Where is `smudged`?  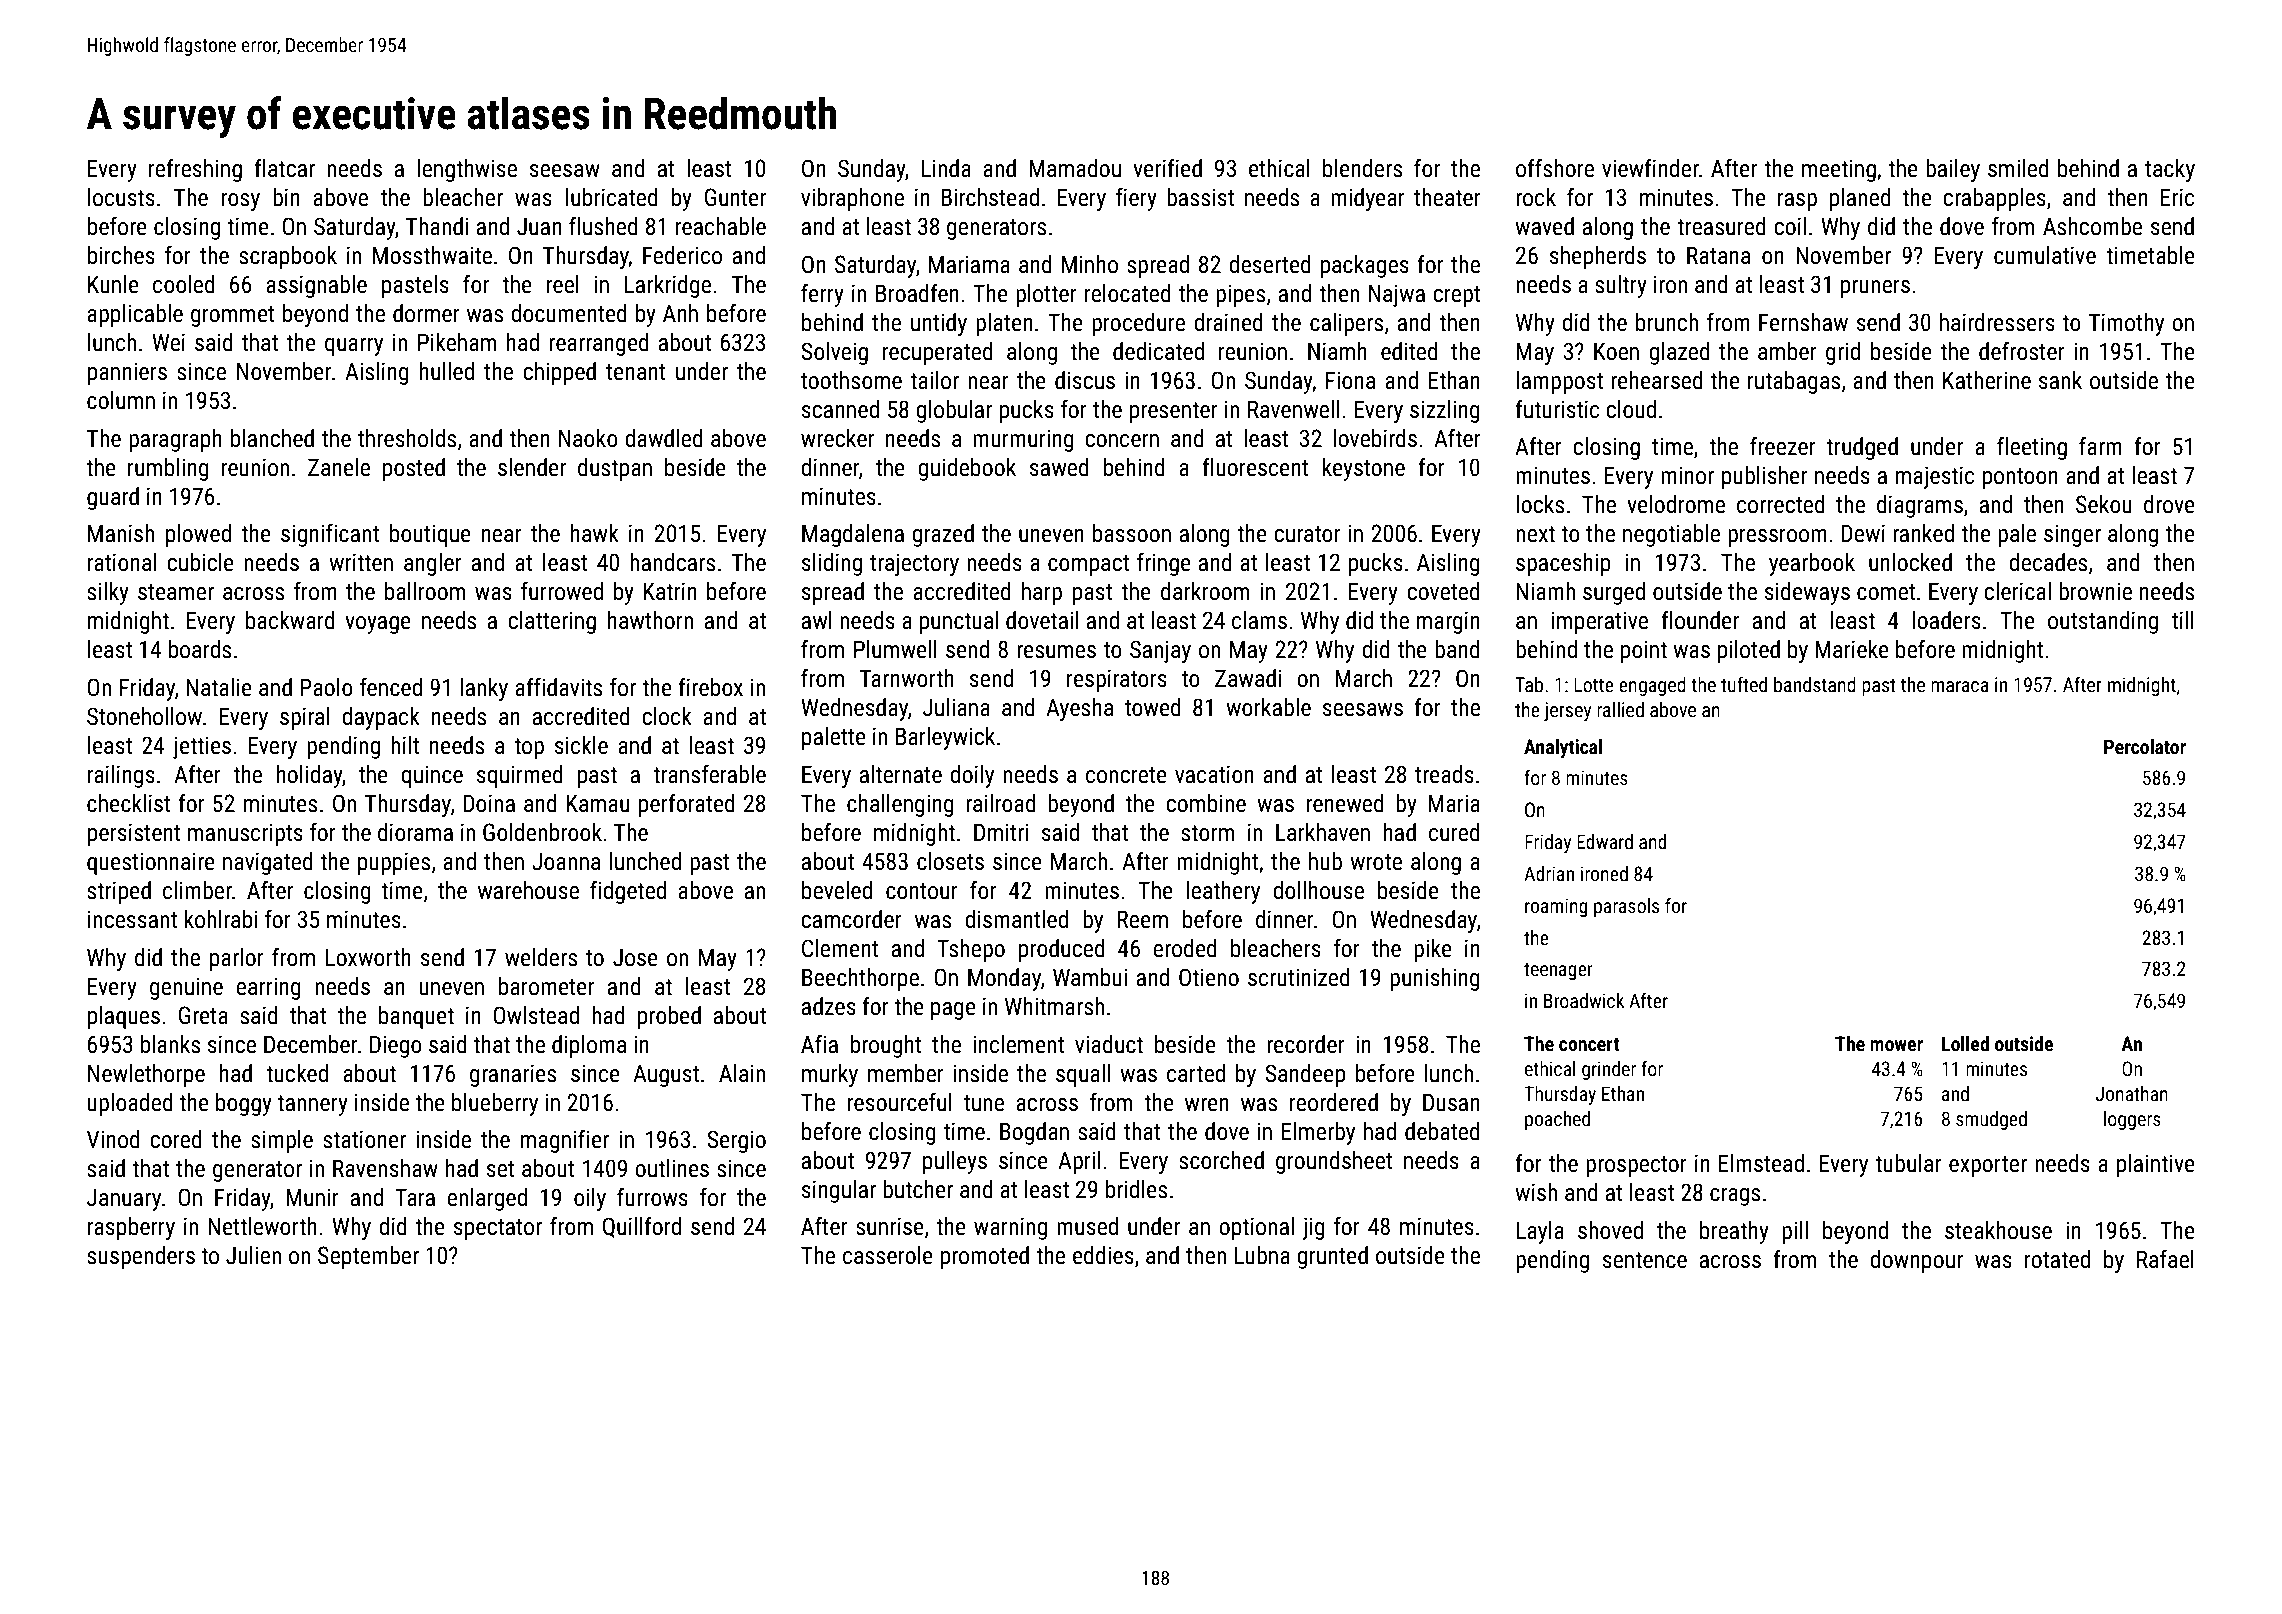
smudged is located at coordinates (1991, 1120).
